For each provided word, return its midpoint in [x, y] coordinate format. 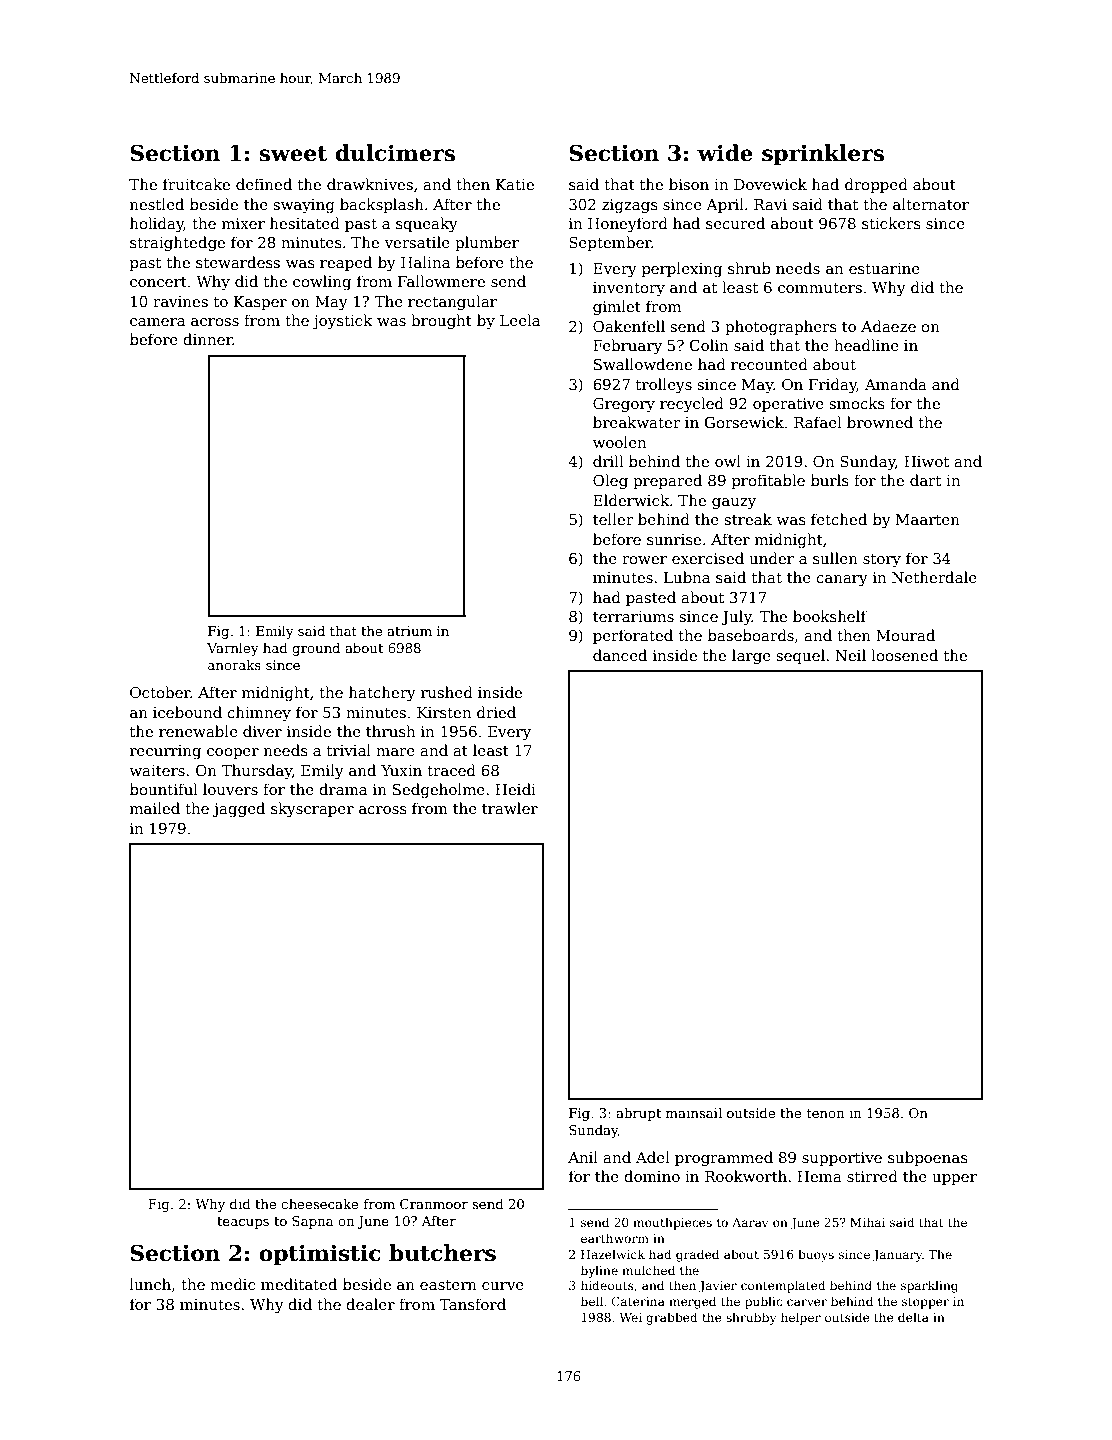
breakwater [637, 422]
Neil [850, 655]
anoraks [234, 665]
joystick [342, 322]
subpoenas [928, 1158]
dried [496, 712]
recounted [769, 364]
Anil [583, 1157]
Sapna [312, 1222]
